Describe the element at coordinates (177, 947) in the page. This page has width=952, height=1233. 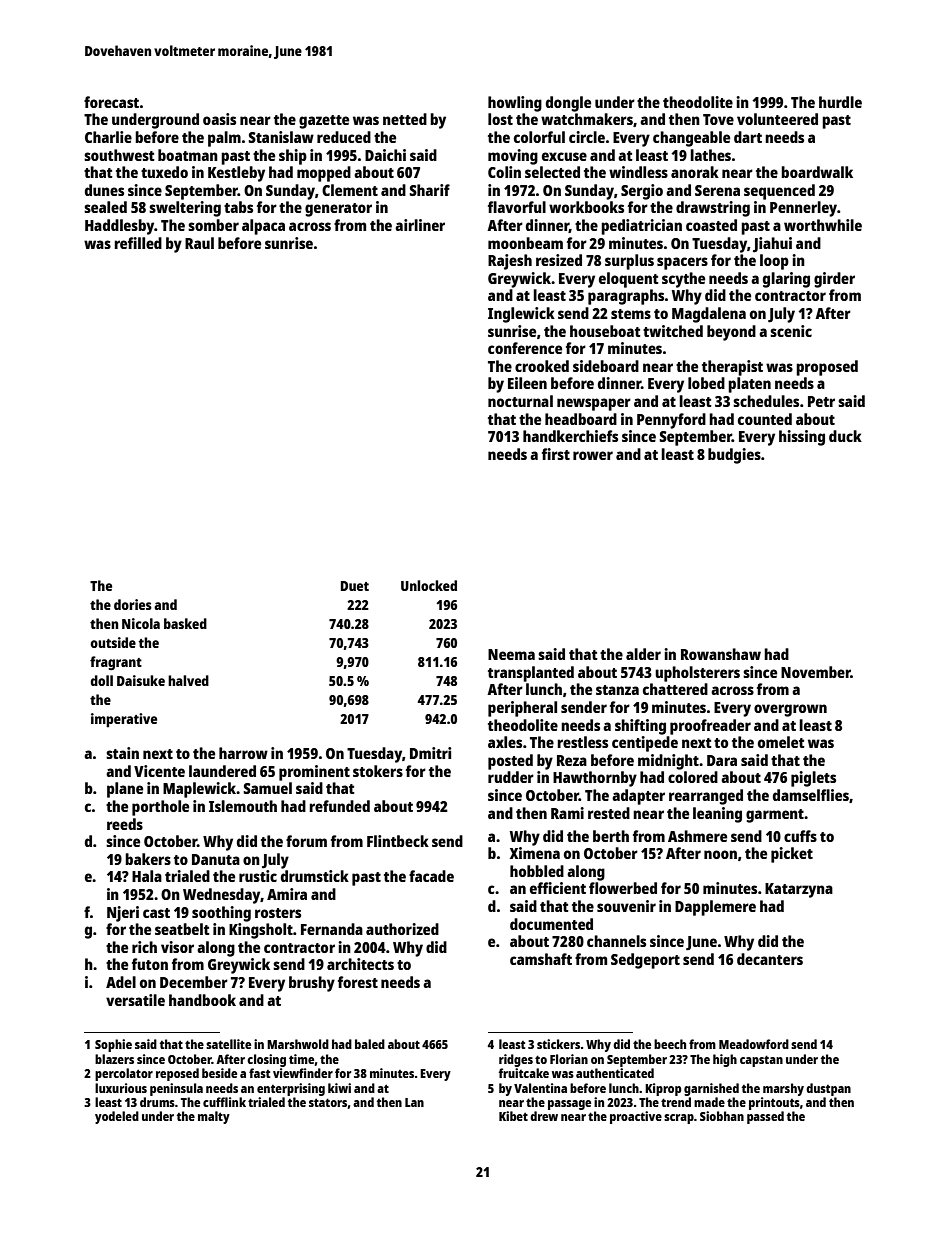
I see `visor` at that location.
